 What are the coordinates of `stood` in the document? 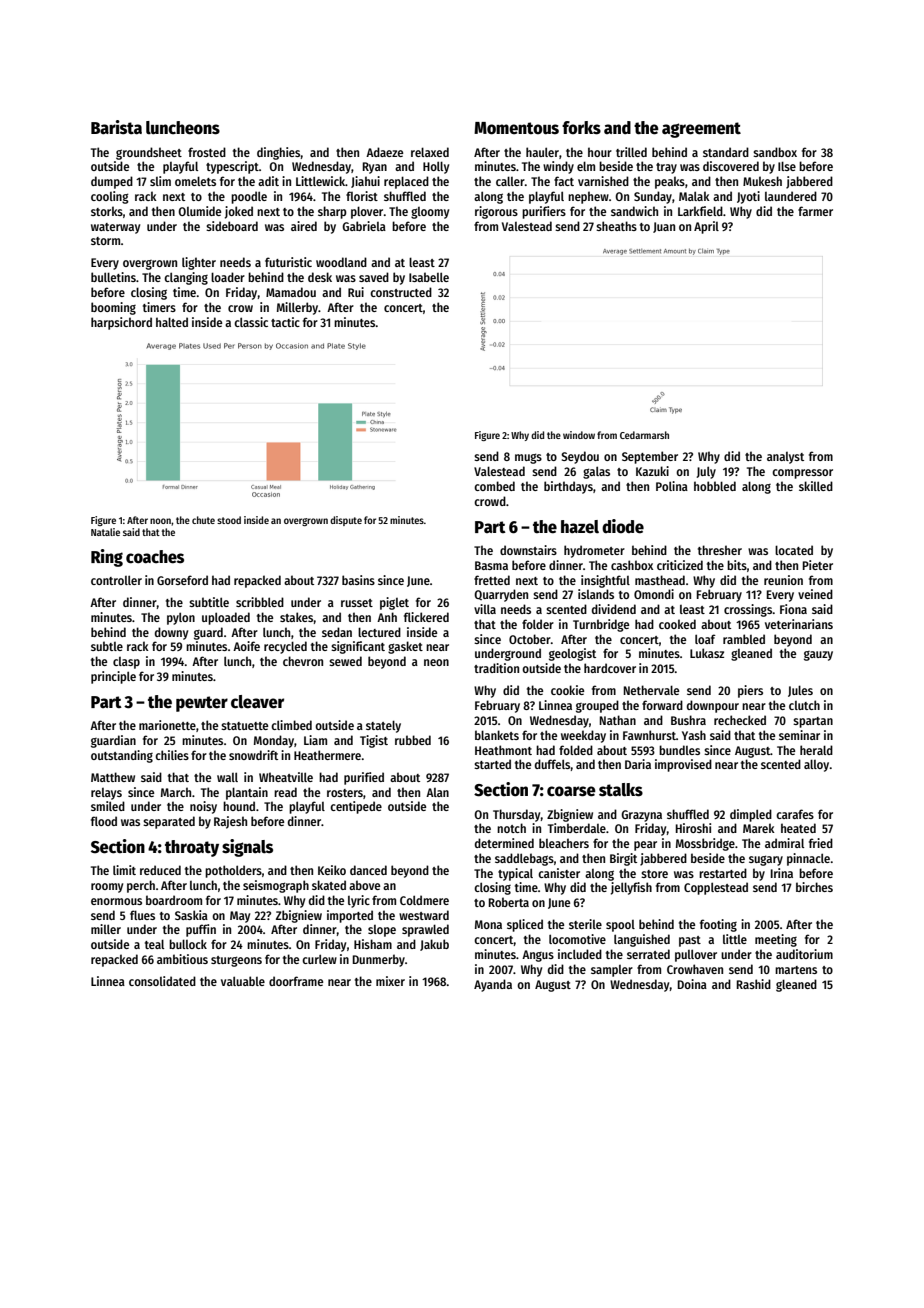 It's located at (229, 520).
